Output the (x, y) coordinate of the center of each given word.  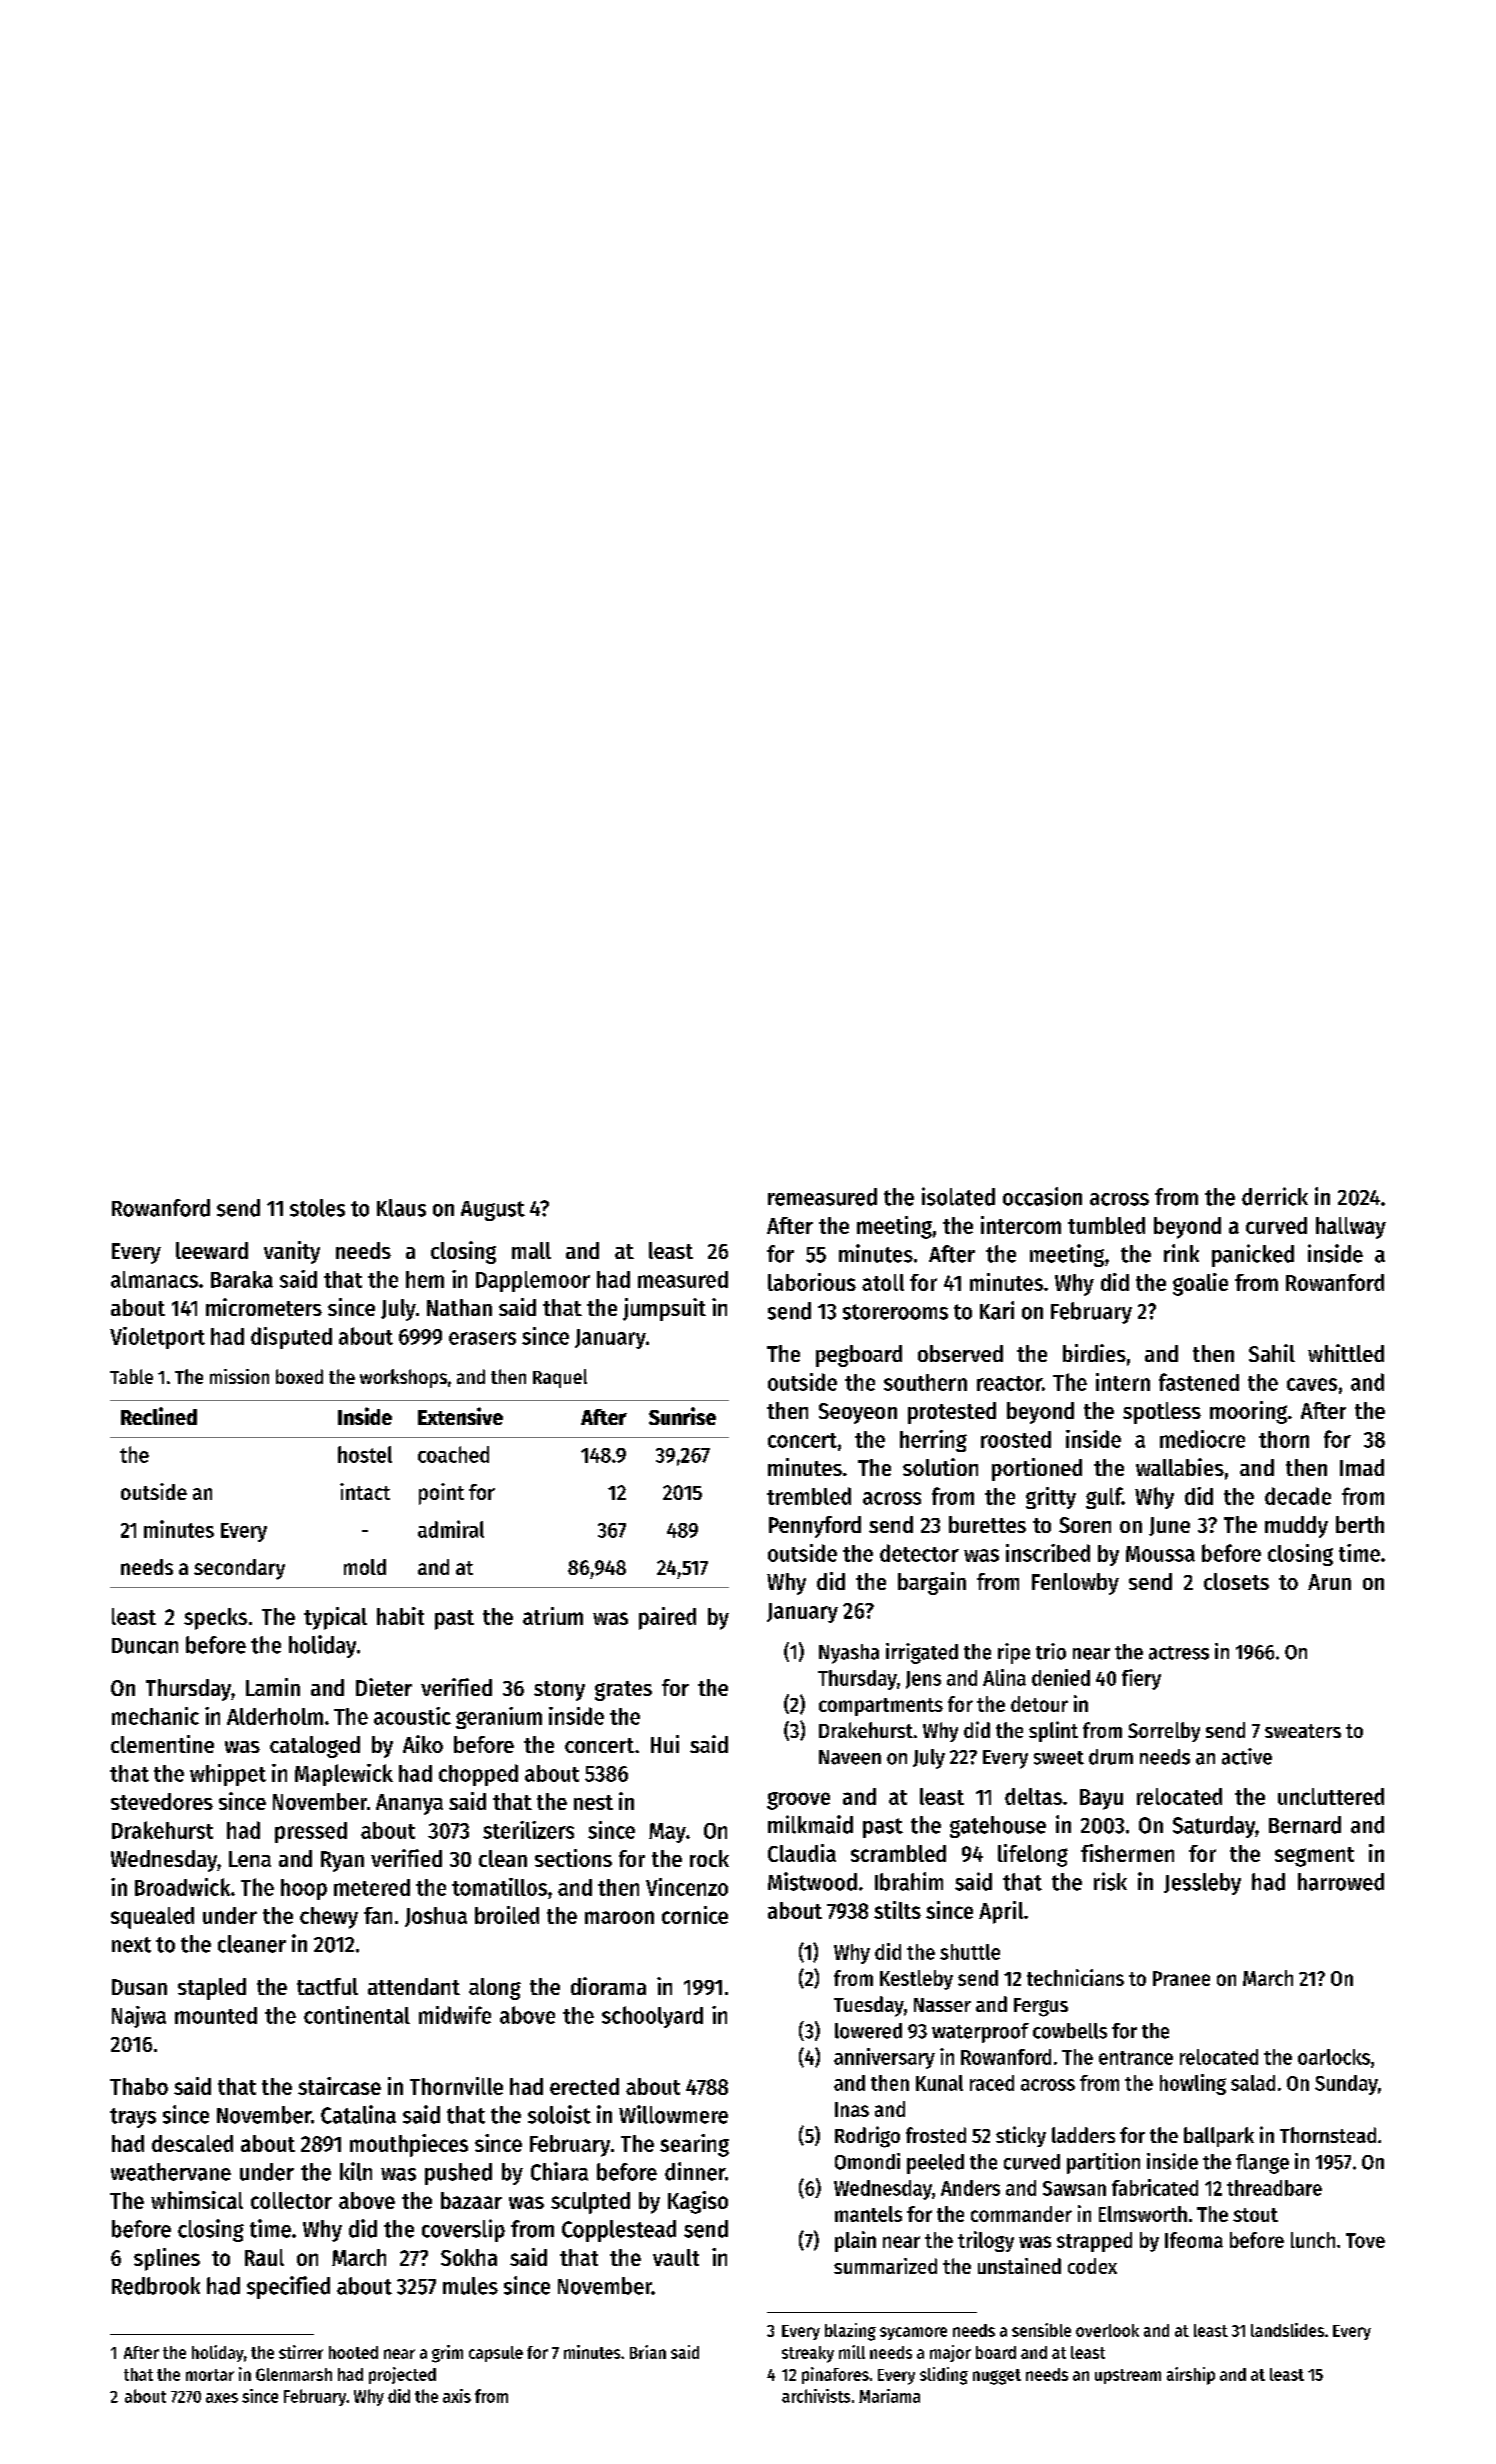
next (131, 1945)
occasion (1042, 1196)
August (493, 1211)
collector (291, 2200)
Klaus (401, 1208)
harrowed (1341, 1882)
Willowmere (673, 2114)
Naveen (850, 1757)
